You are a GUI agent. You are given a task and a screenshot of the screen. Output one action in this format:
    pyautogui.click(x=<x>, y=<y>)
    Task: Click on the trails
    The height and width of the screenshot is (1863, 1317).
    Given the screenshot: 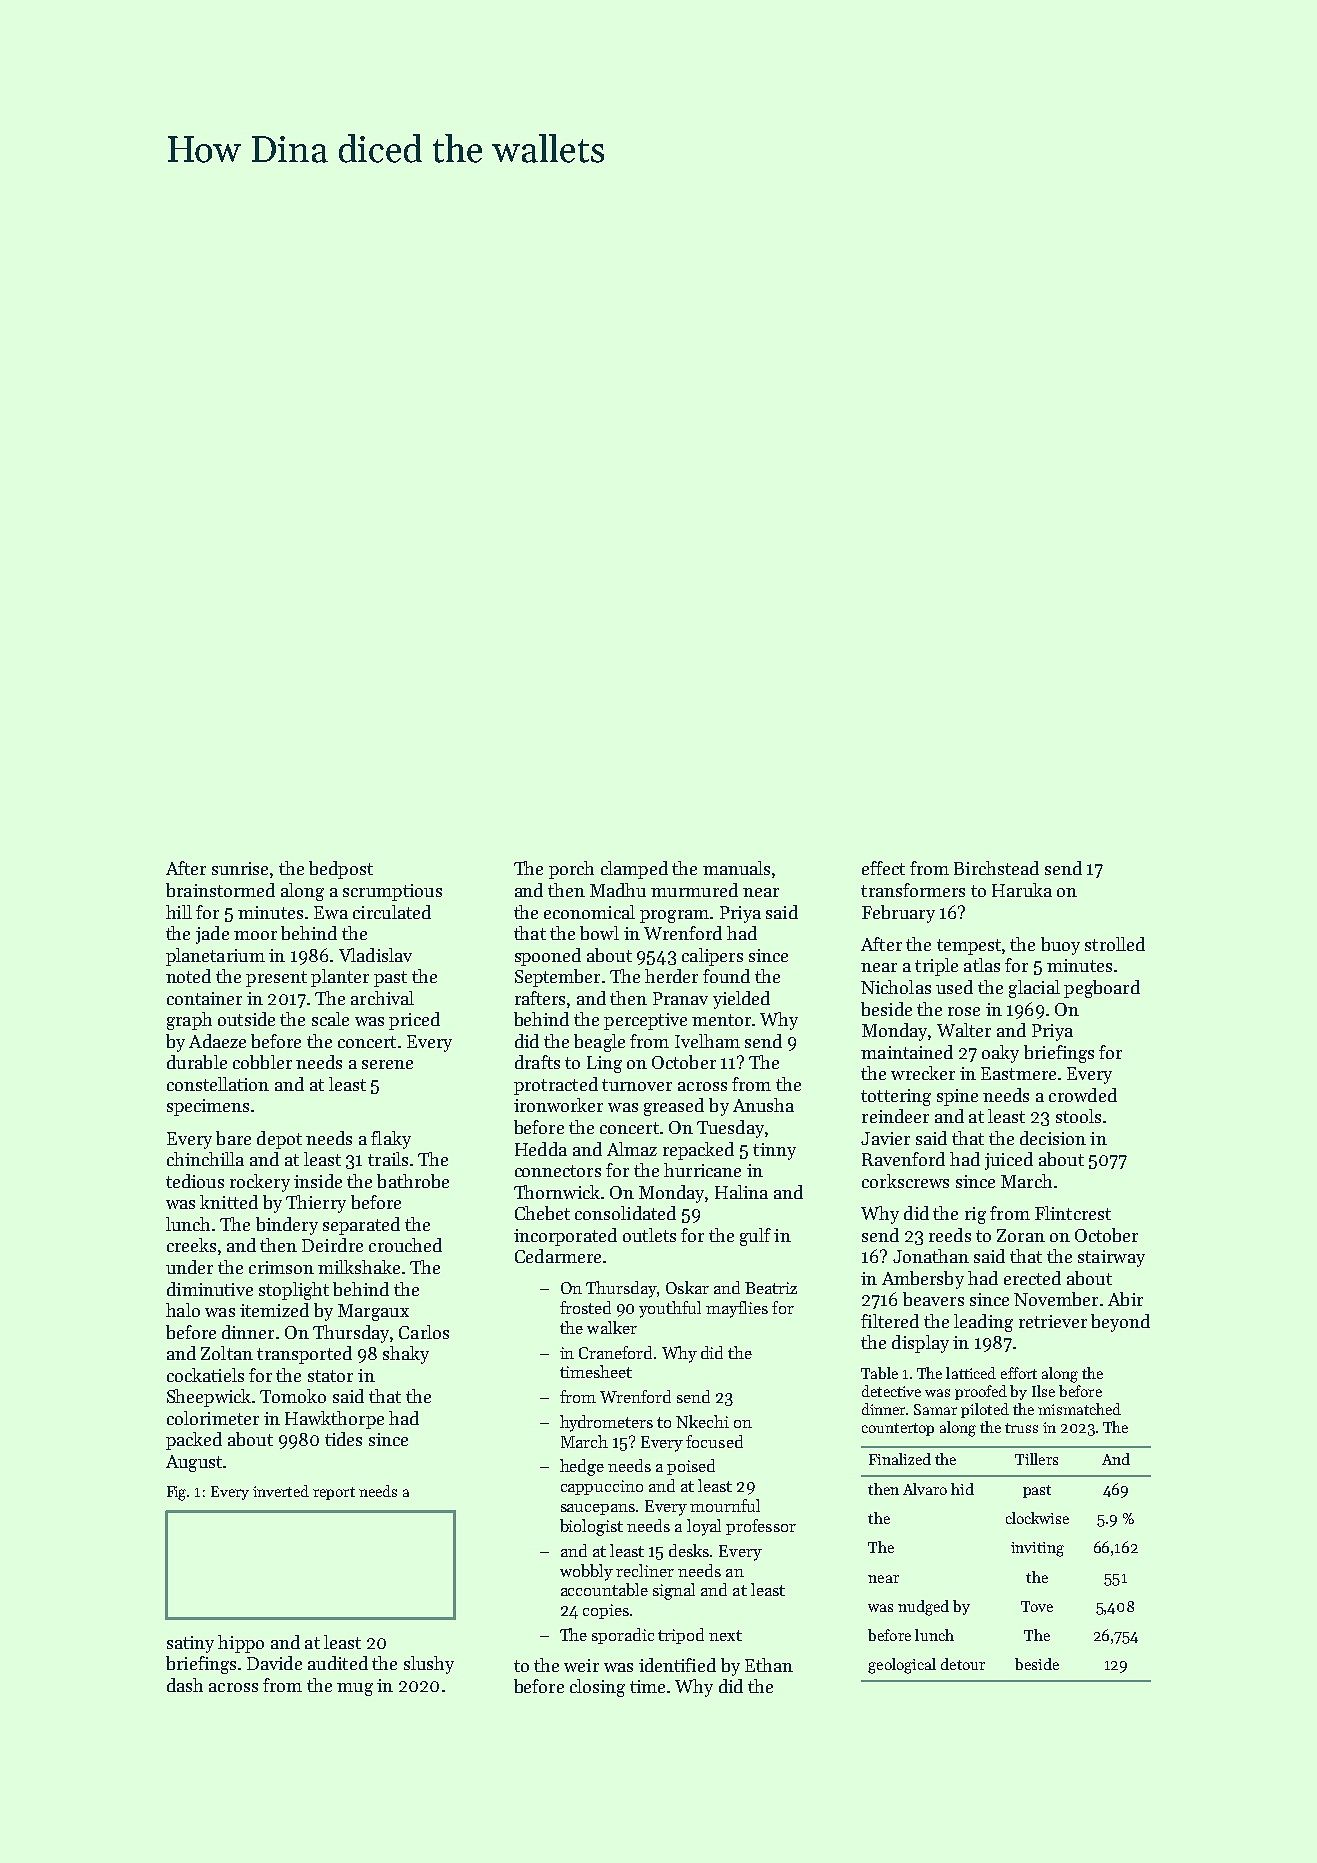 What is the action you would take?
    pyautogui.click(x=388, y=1159)
